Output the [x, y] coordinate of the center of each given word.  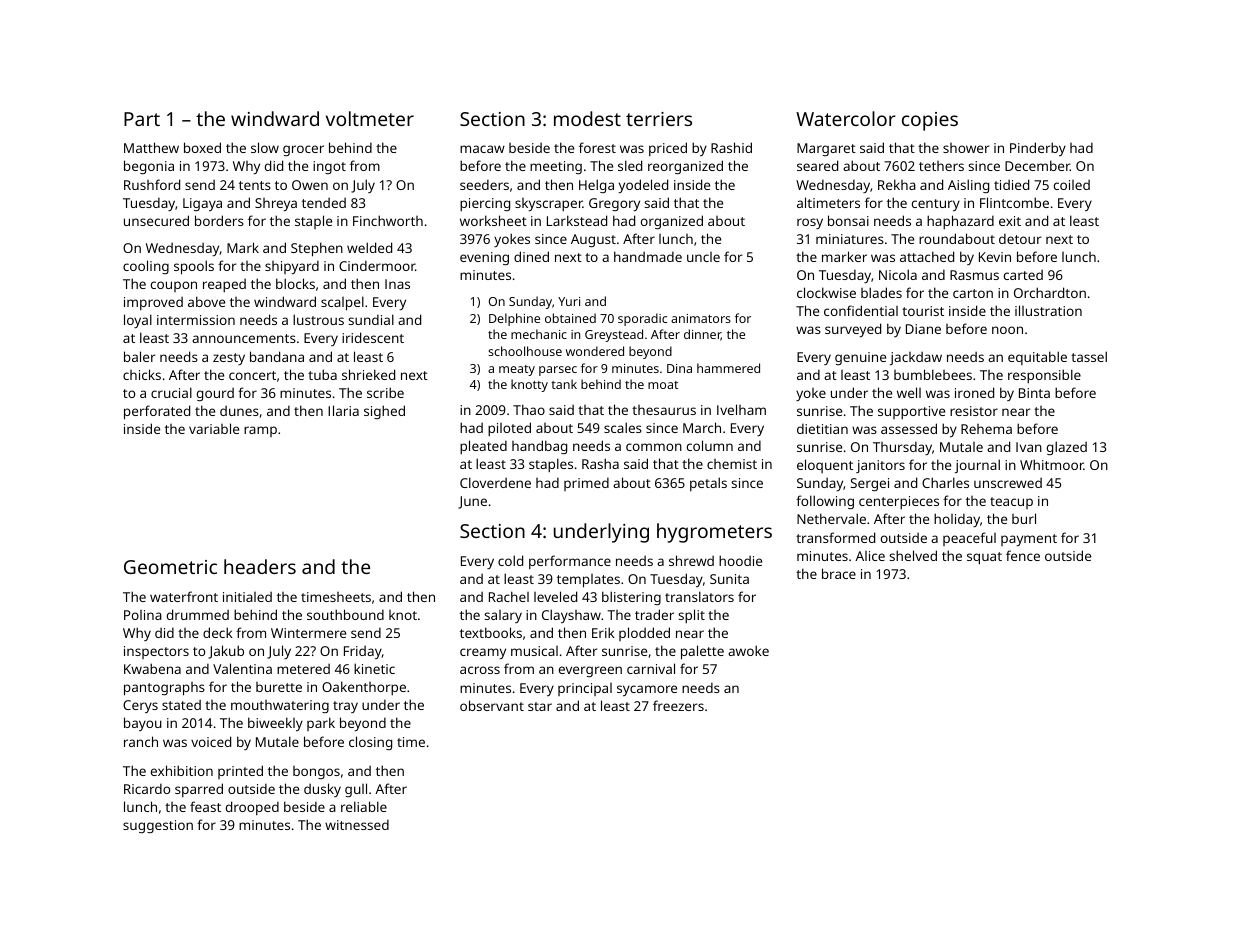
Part [142, 119]
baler [139, 356]
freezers [678, 705]
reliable [364, 806]
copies [930, 121]
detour [1020, 238]
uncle [703, 257]
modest [587, 118]
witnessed [357, 824]
